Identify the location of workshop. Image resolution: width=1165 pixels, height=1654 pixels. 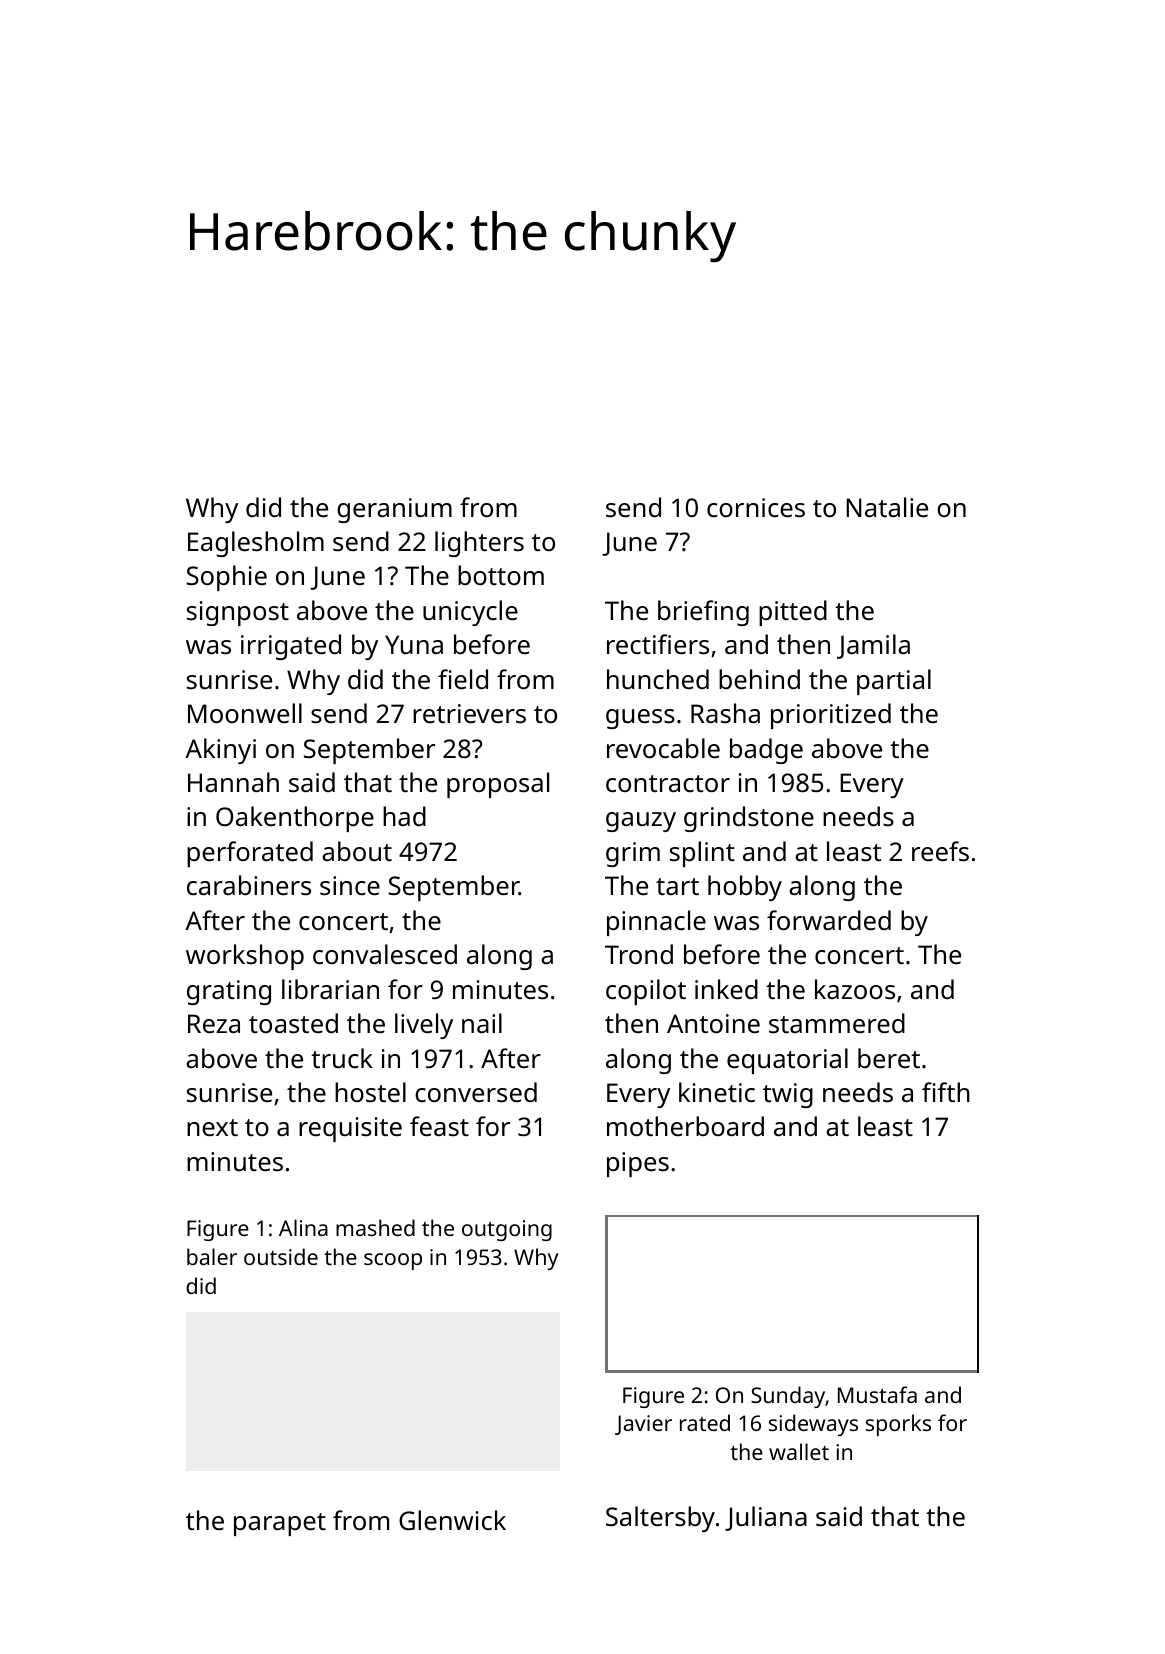
(245, 957).
